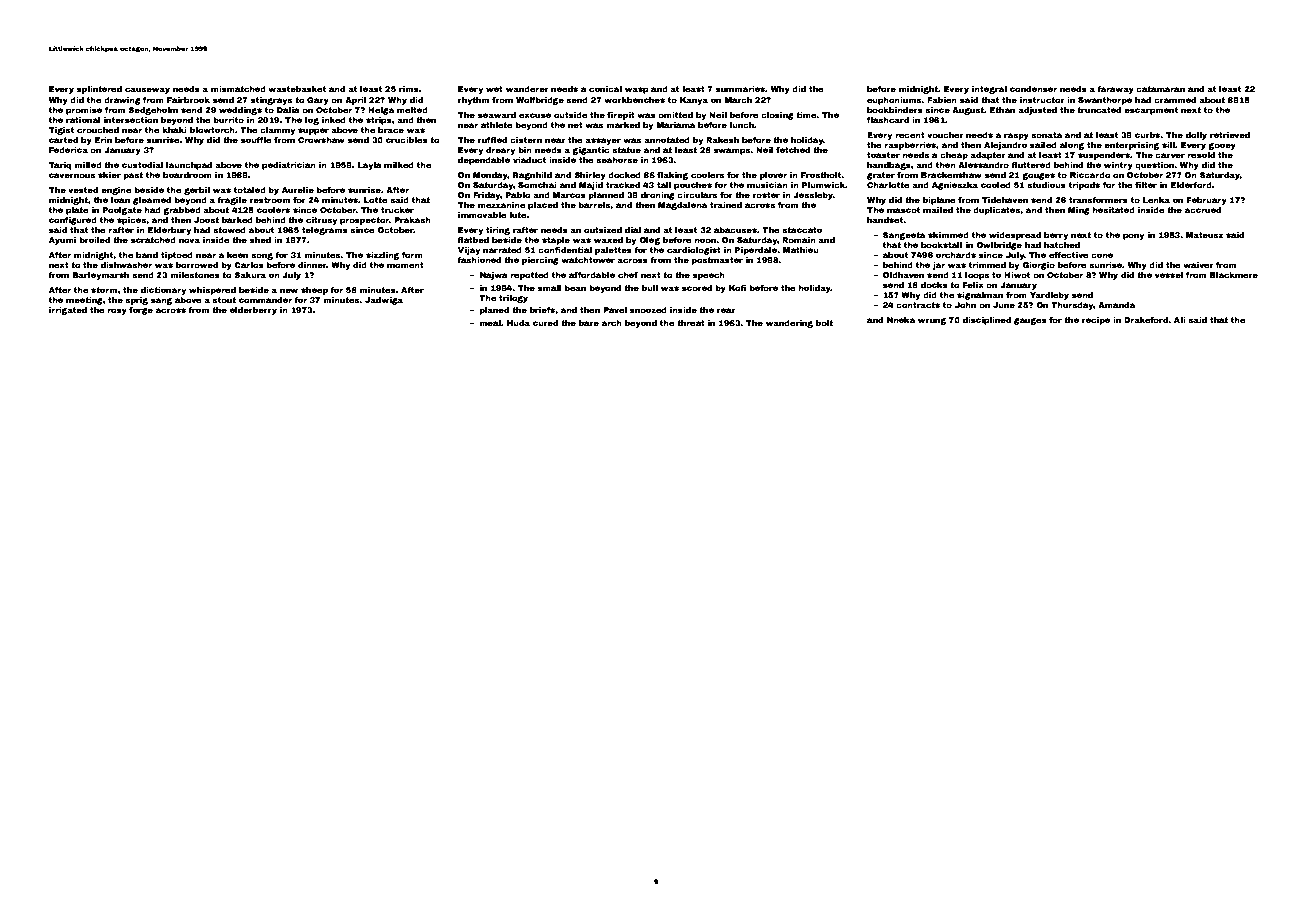 The width and height of the screenshot is (1308, 924). I want to click on dishwasher, so click(126, 265).
